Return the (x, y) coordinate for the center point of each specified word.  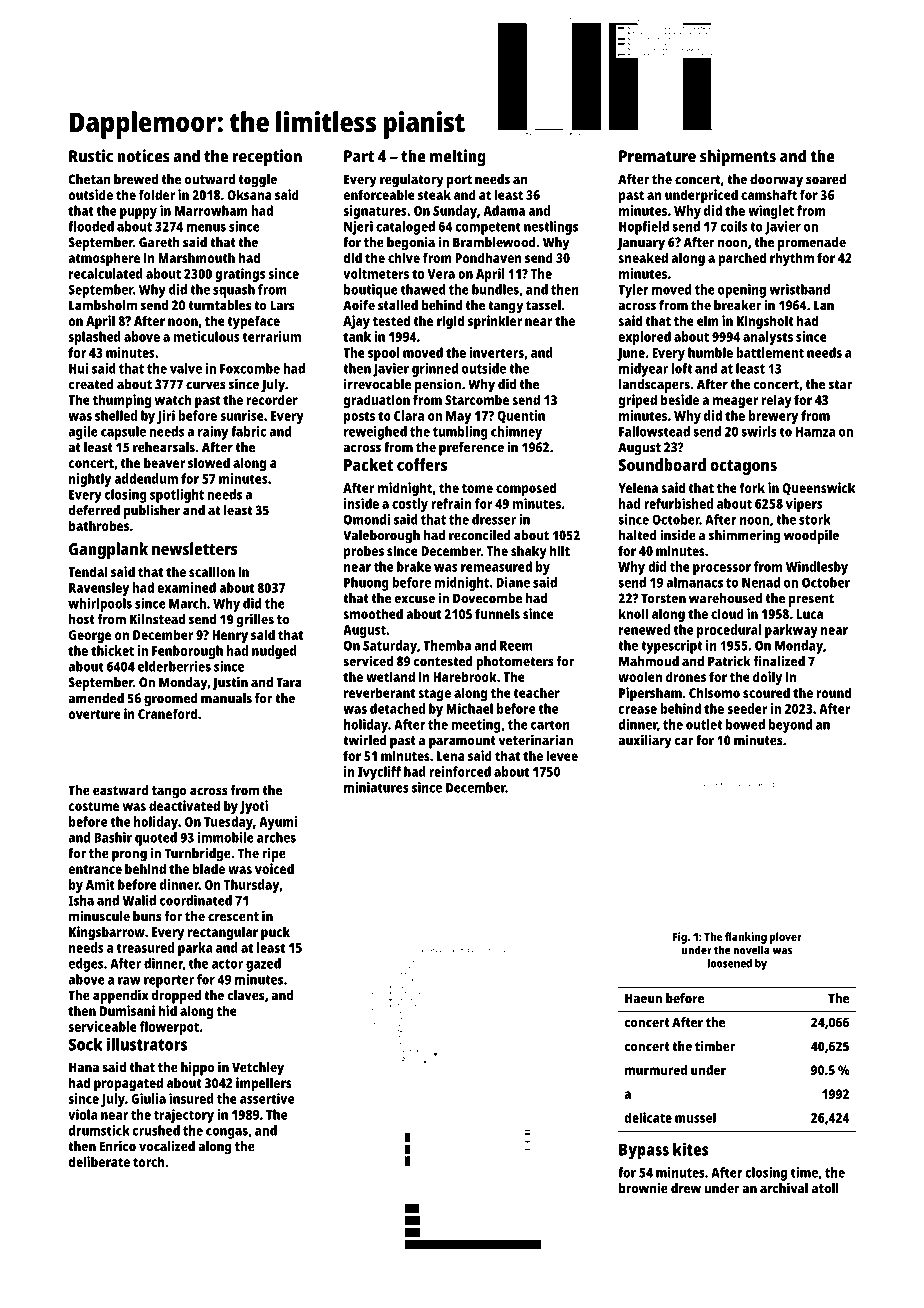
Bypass (644, 1151)
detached (397, 708)
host (82, 619)
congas (227, 1133)
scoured (766, 692)
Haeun (643, 998)
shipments (738, 157)
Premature (657, 156)
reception (267, 157)
